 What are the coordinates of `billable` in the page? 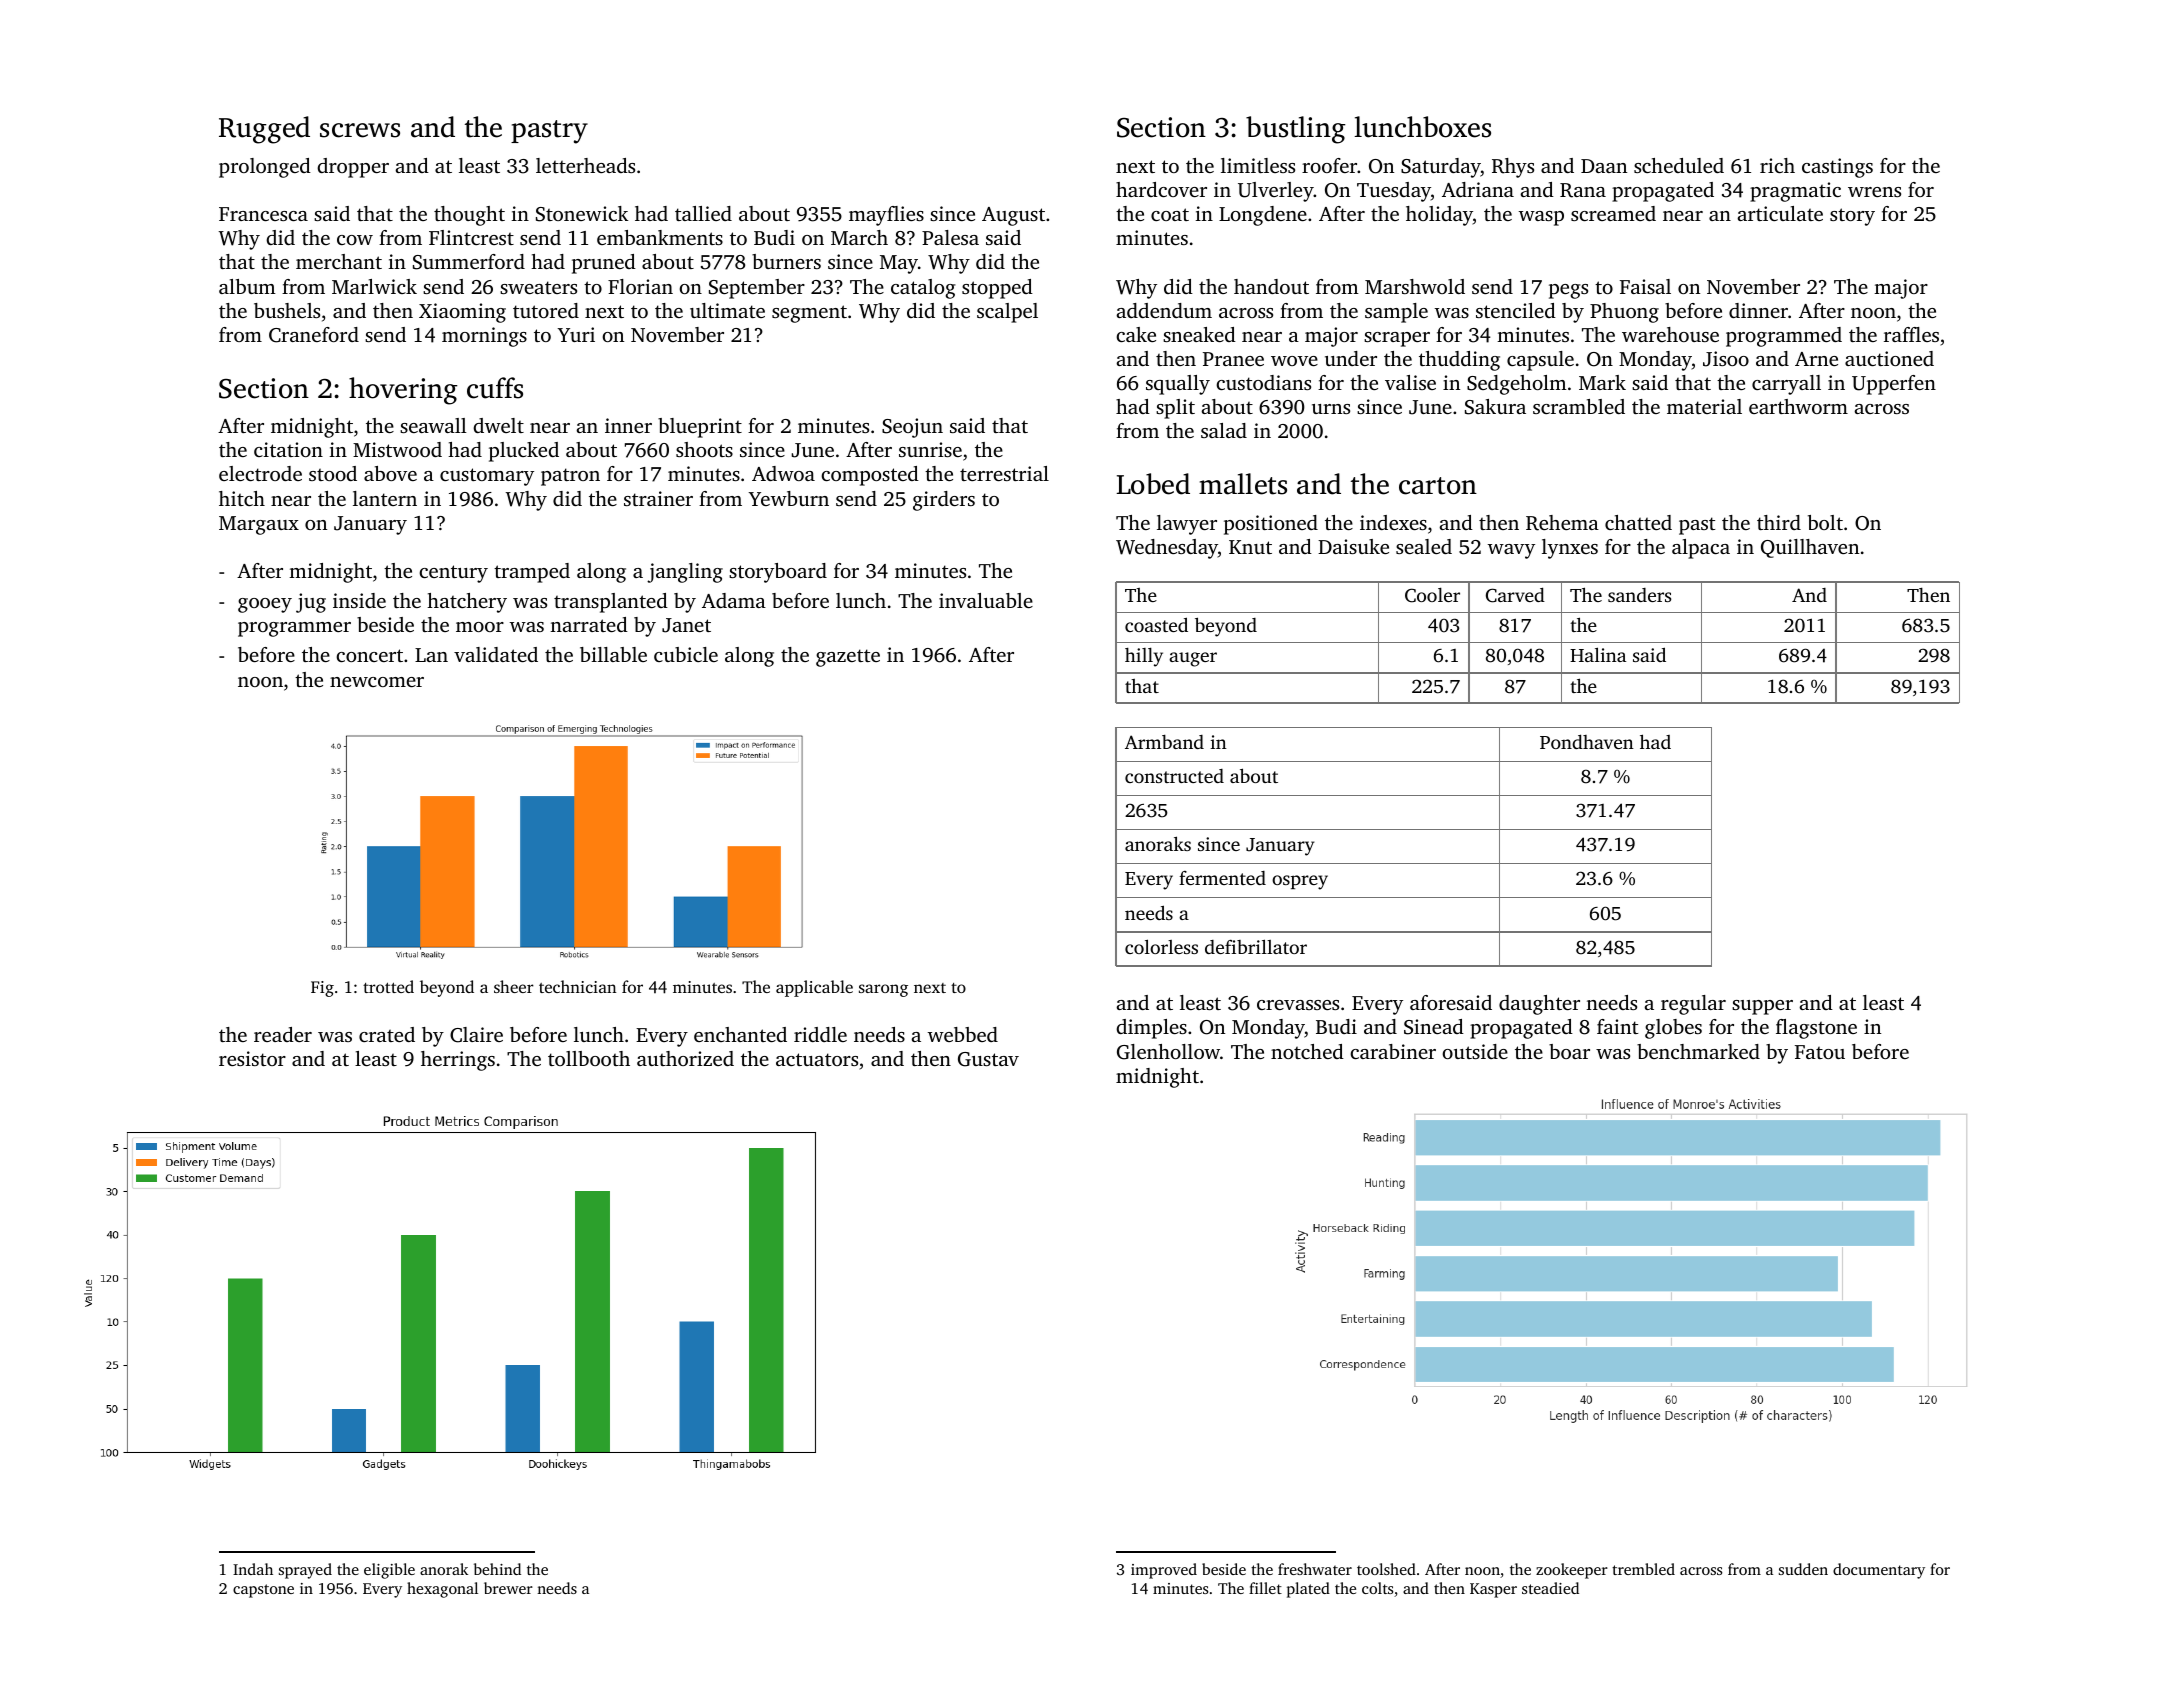 It's located at (613, 654).
